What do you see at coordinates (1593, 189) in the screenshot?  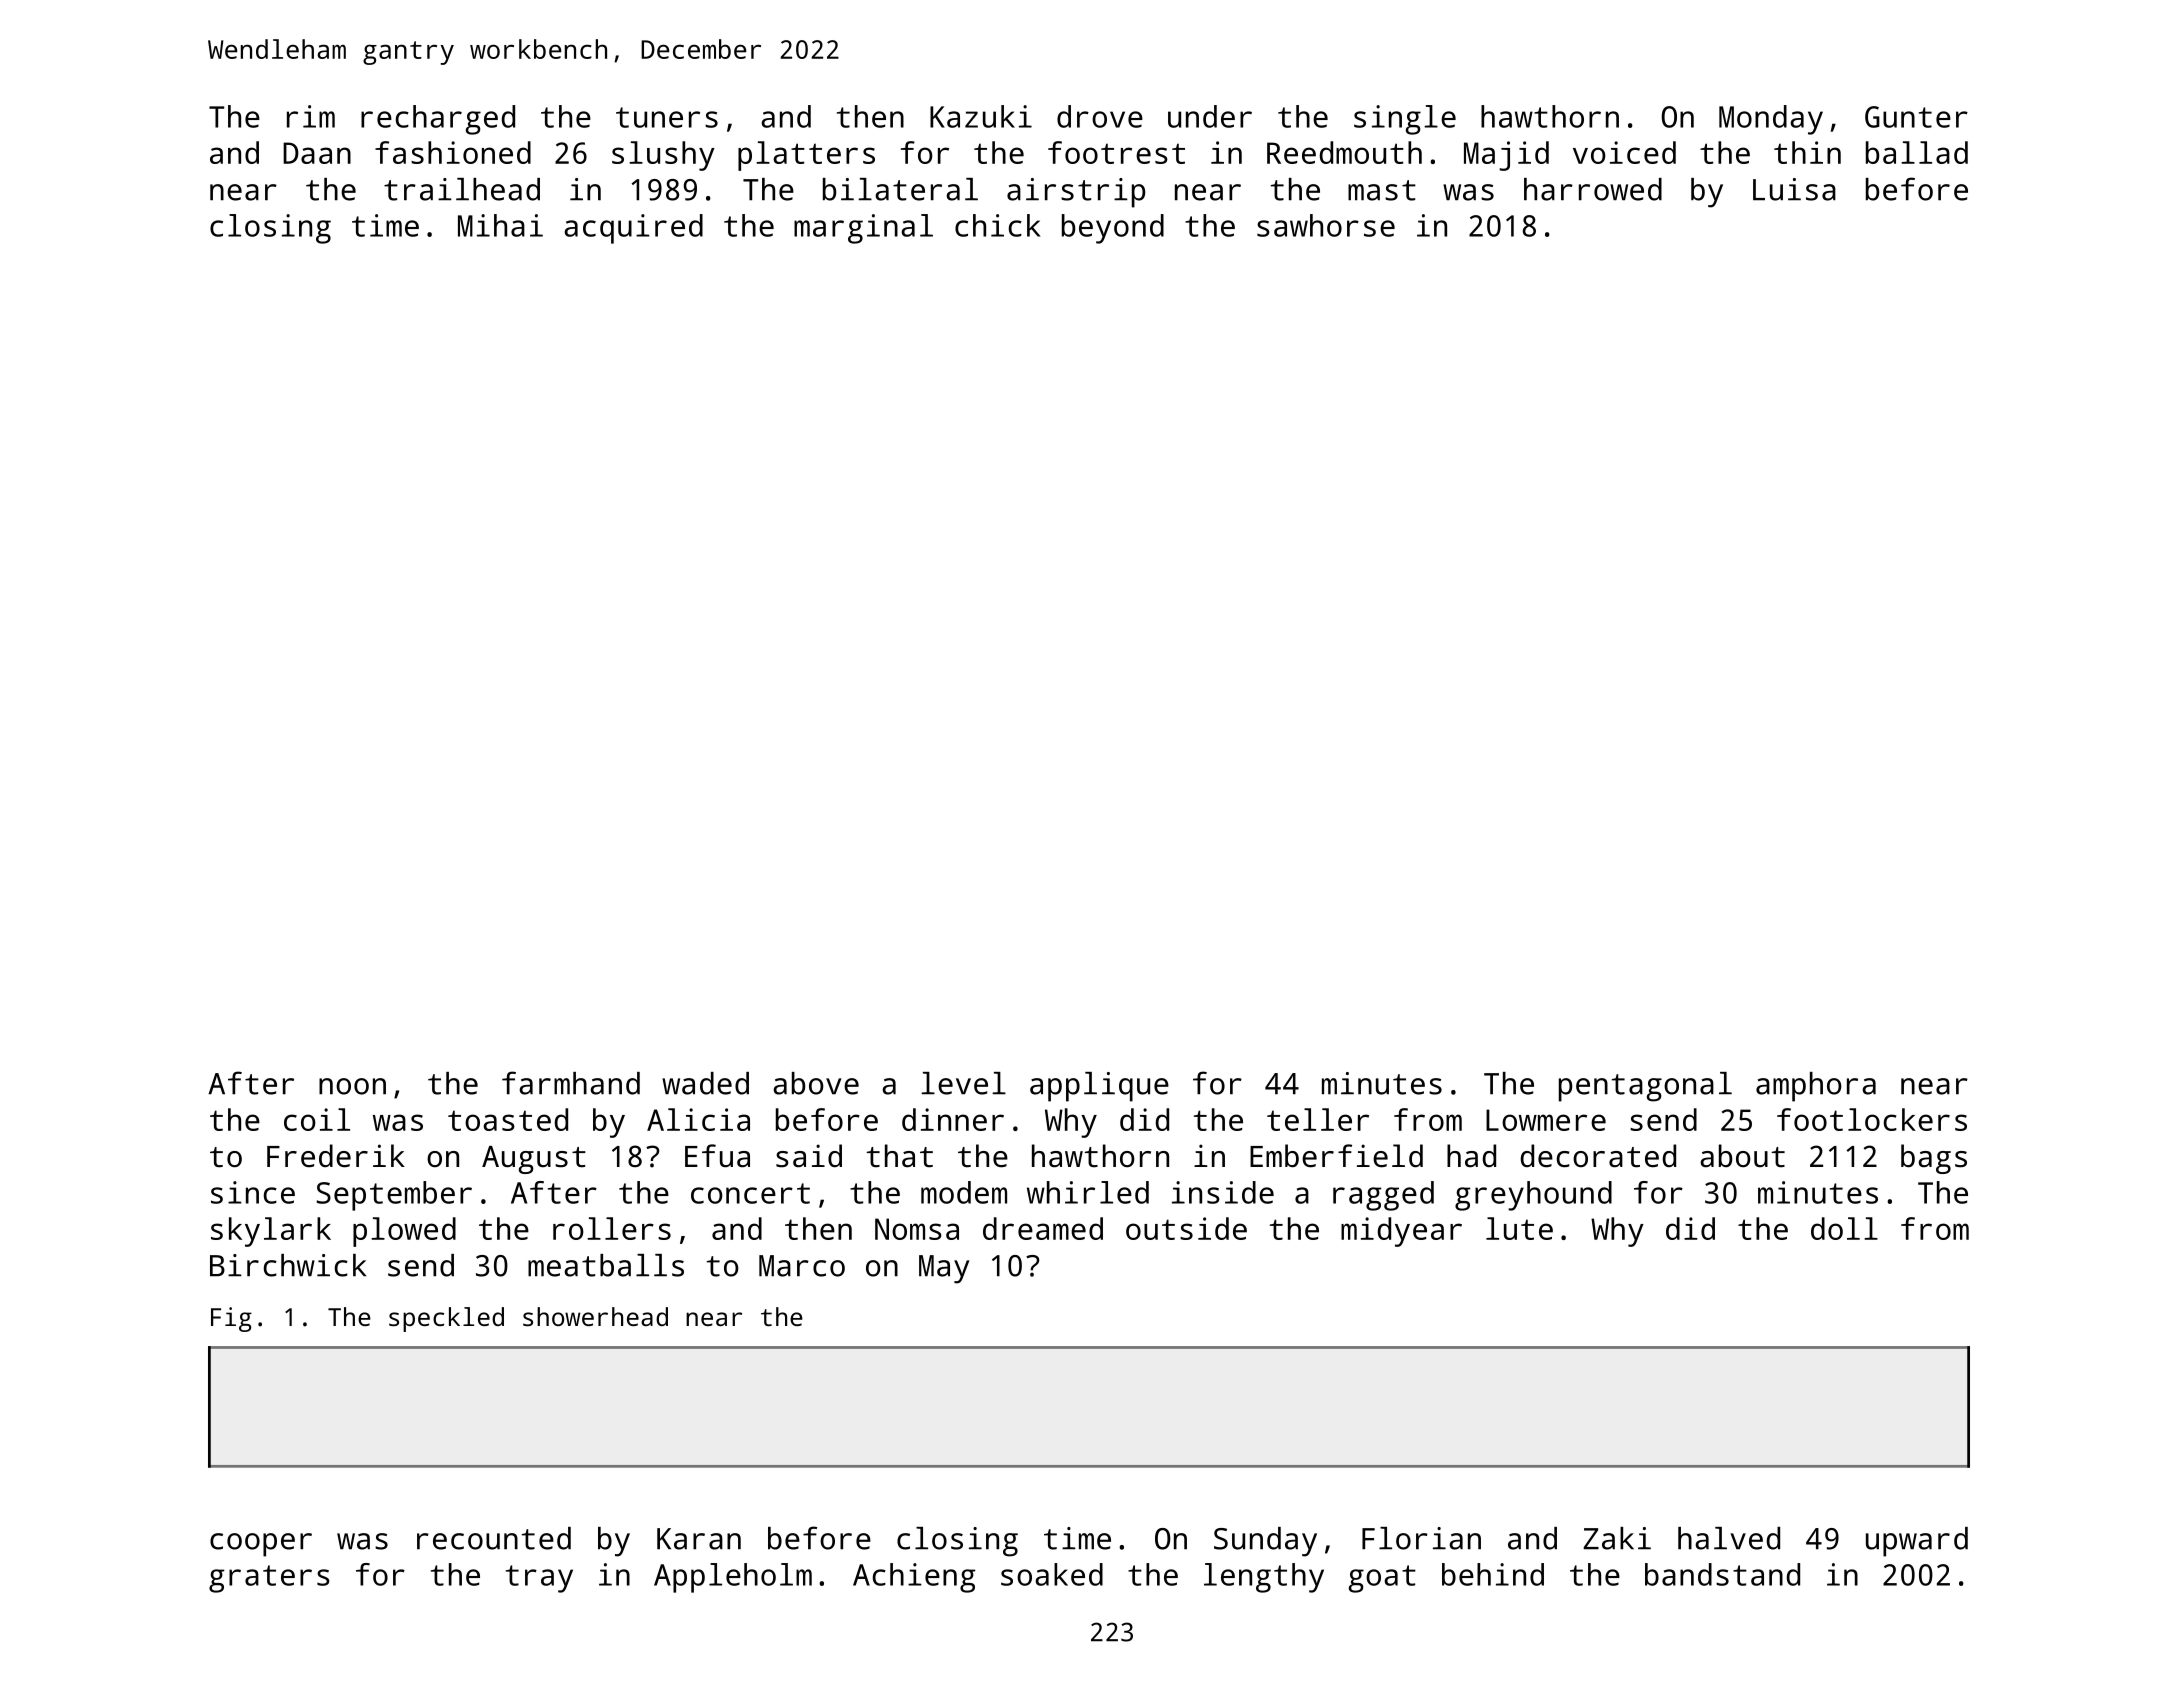 I see `harrowed` at bounding box center [1593, 189].
